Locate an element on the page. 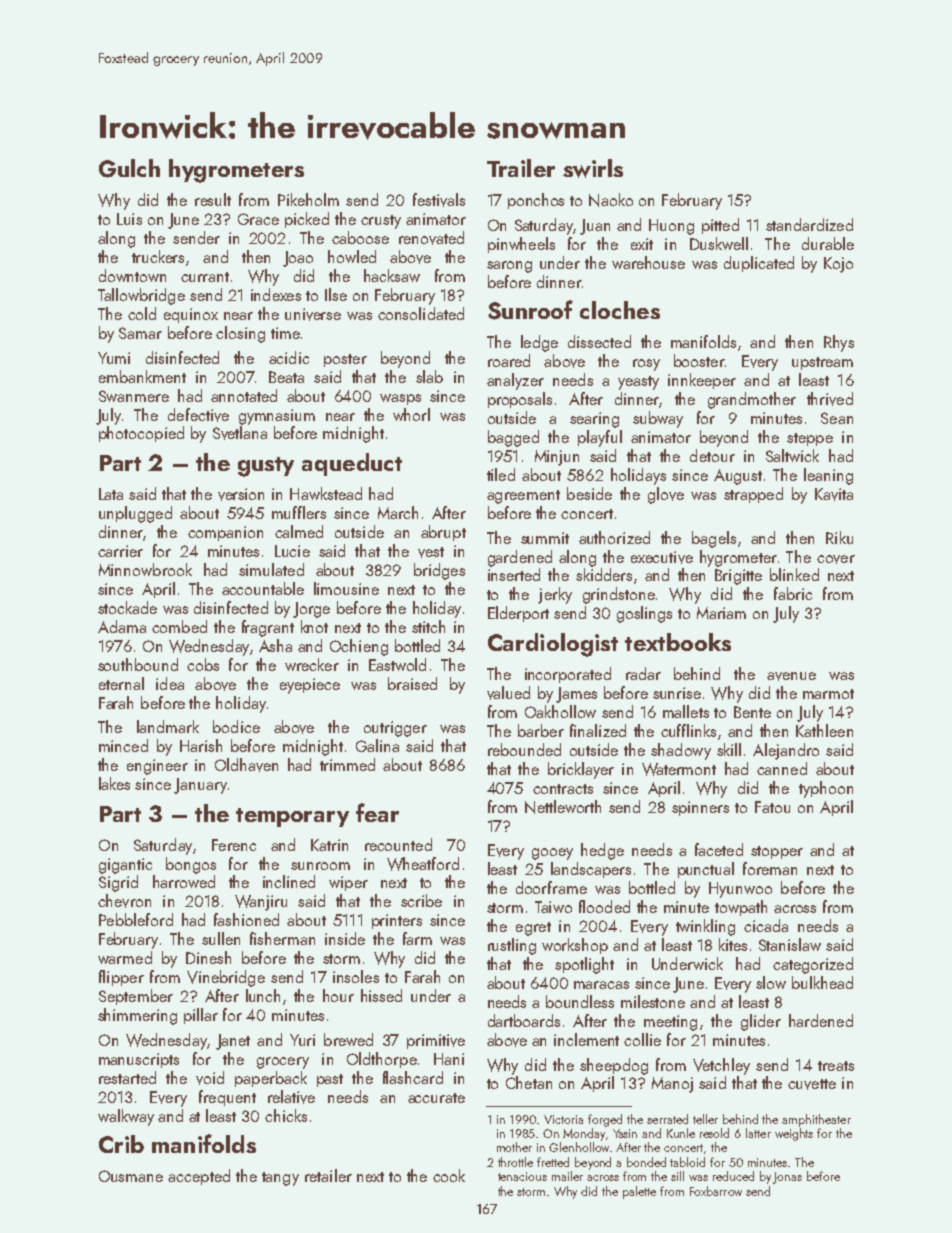  Grace is located at coordinates (258, 219).
